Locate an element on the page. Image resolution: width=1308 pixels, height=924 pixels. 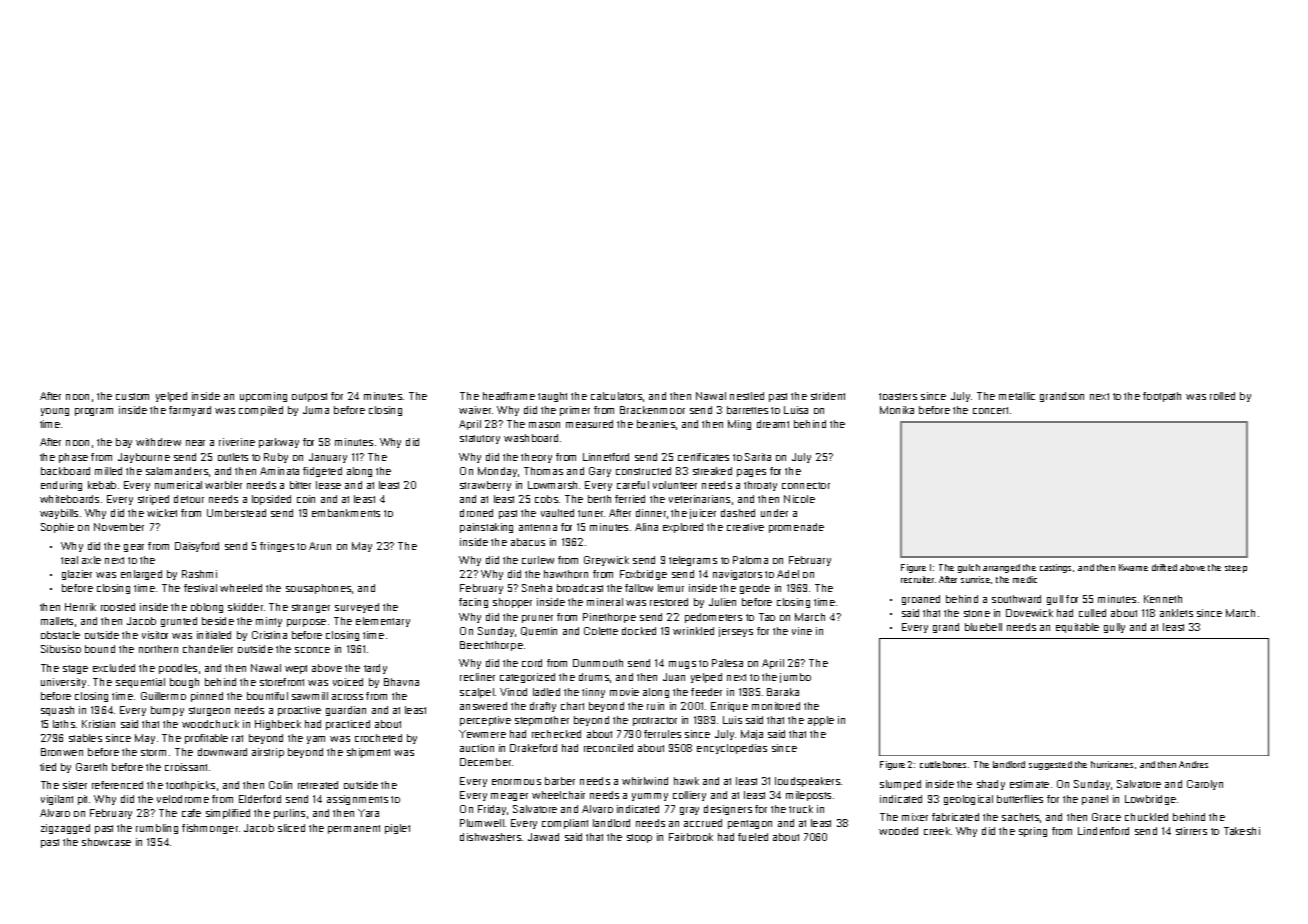
showcase is located at coordinates (106, 842).
